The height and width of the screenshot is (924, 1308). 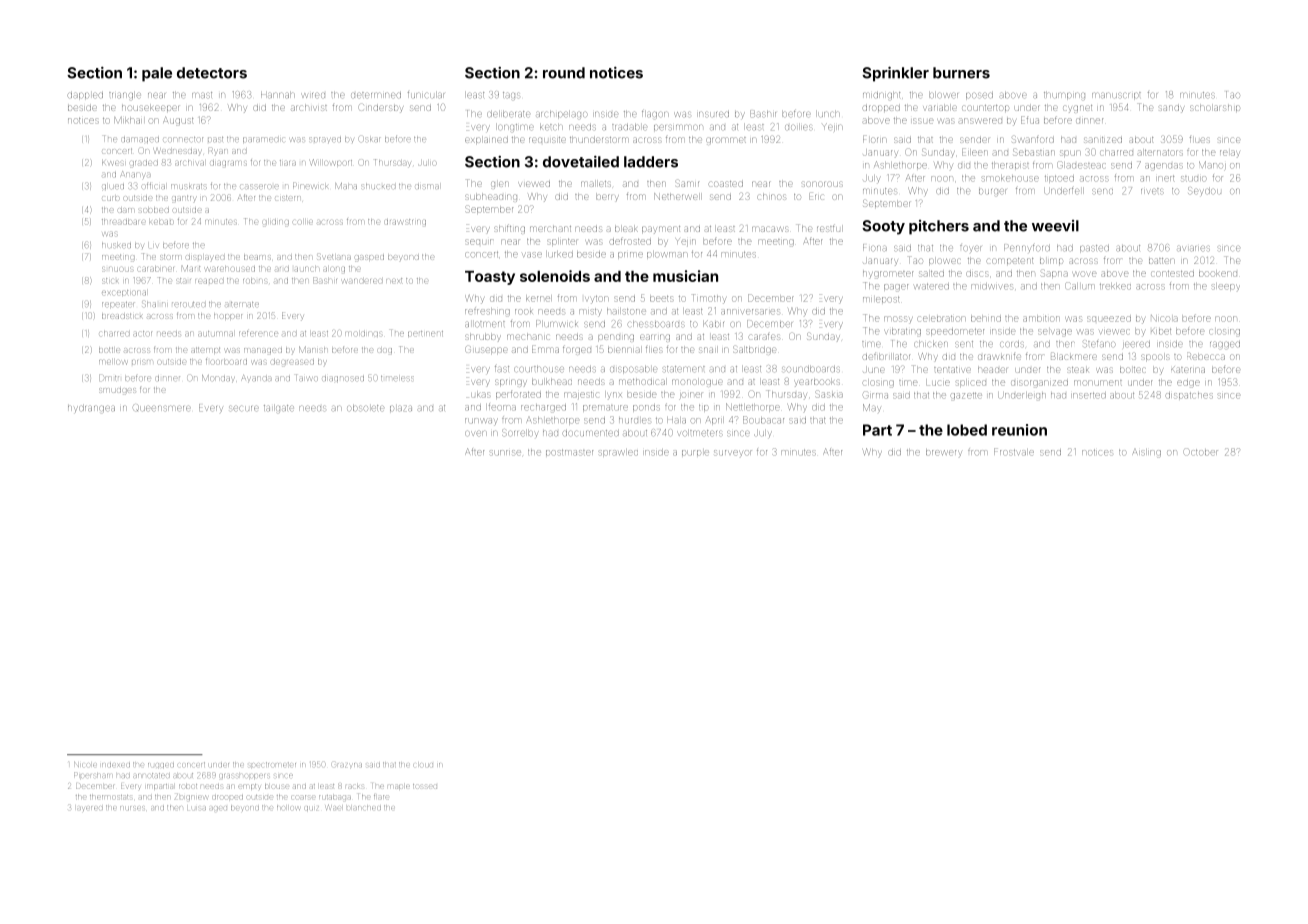 I want to click on round, so click(x=564, y=73).
